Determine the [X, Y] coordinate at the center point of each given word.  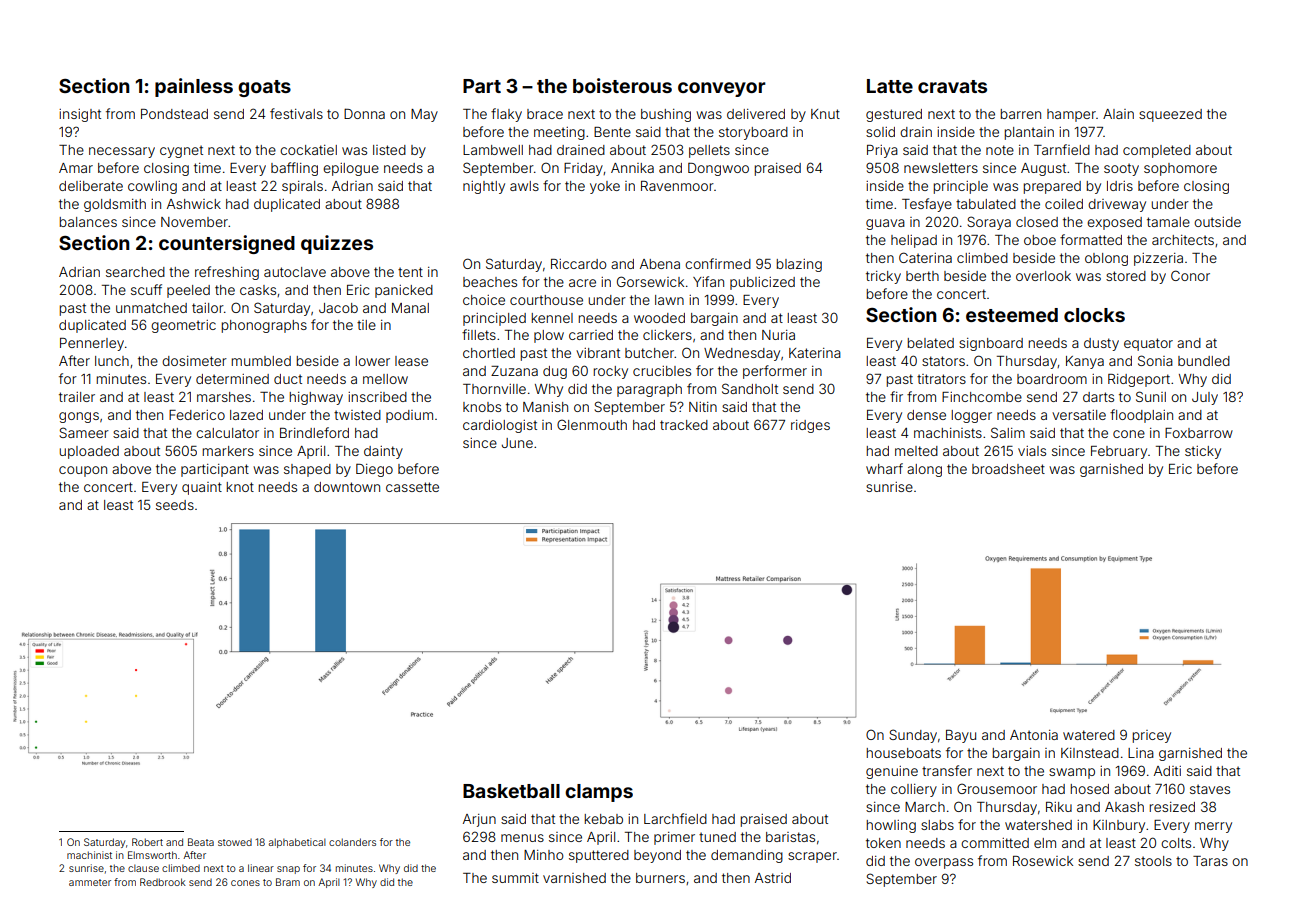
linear [261, 868]
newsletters [941, 168]
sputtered [599, 856]
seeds [175, 505]
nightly [484, 187]
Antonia [1034, 735]
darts [1098, 397]
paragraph [649, 390]
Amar [76, 168]
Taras [1210, 861]
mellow [385, 379]
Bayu [961, 736]
